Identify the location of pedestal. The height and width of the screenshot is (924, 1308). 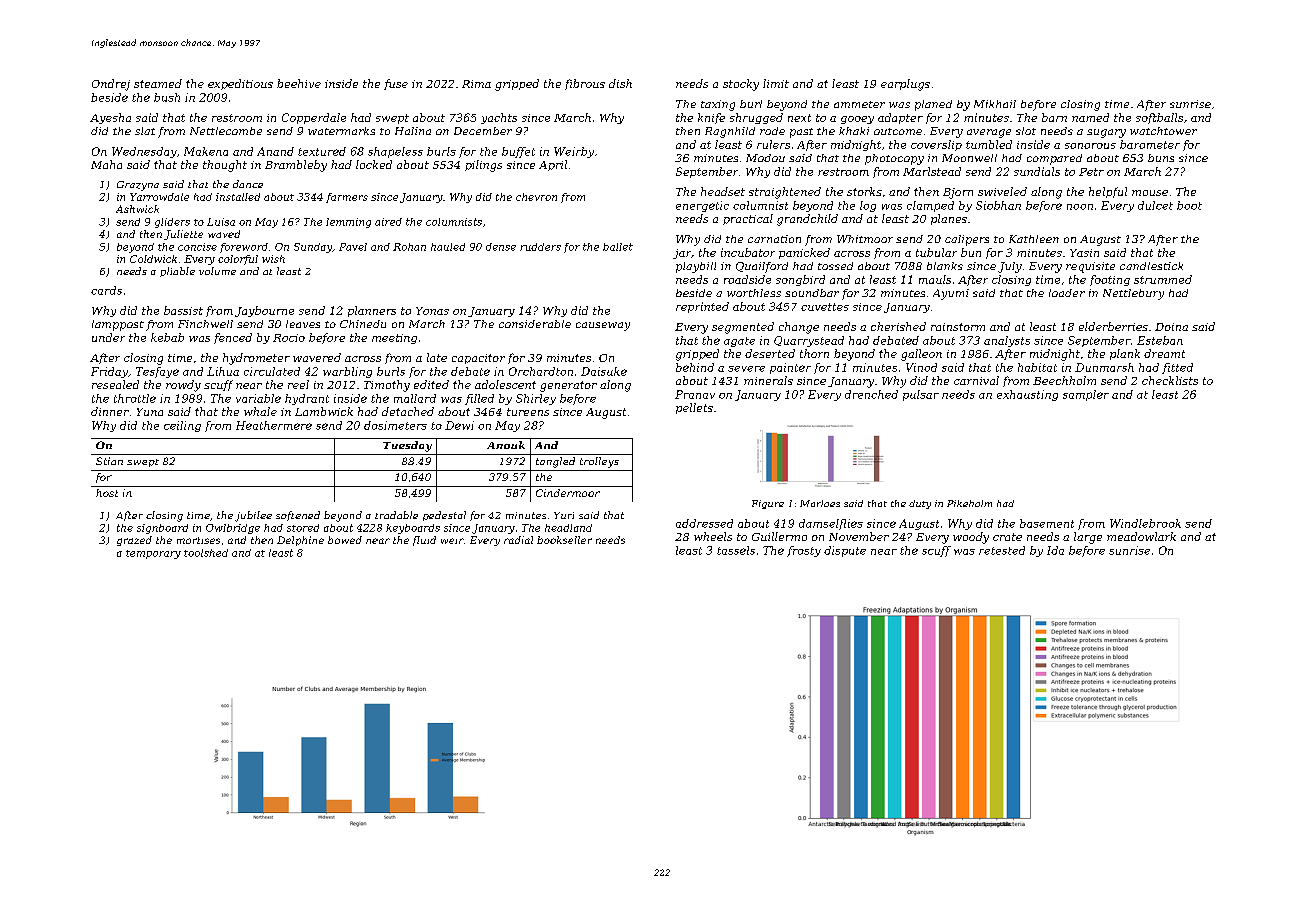
(444, 516).
